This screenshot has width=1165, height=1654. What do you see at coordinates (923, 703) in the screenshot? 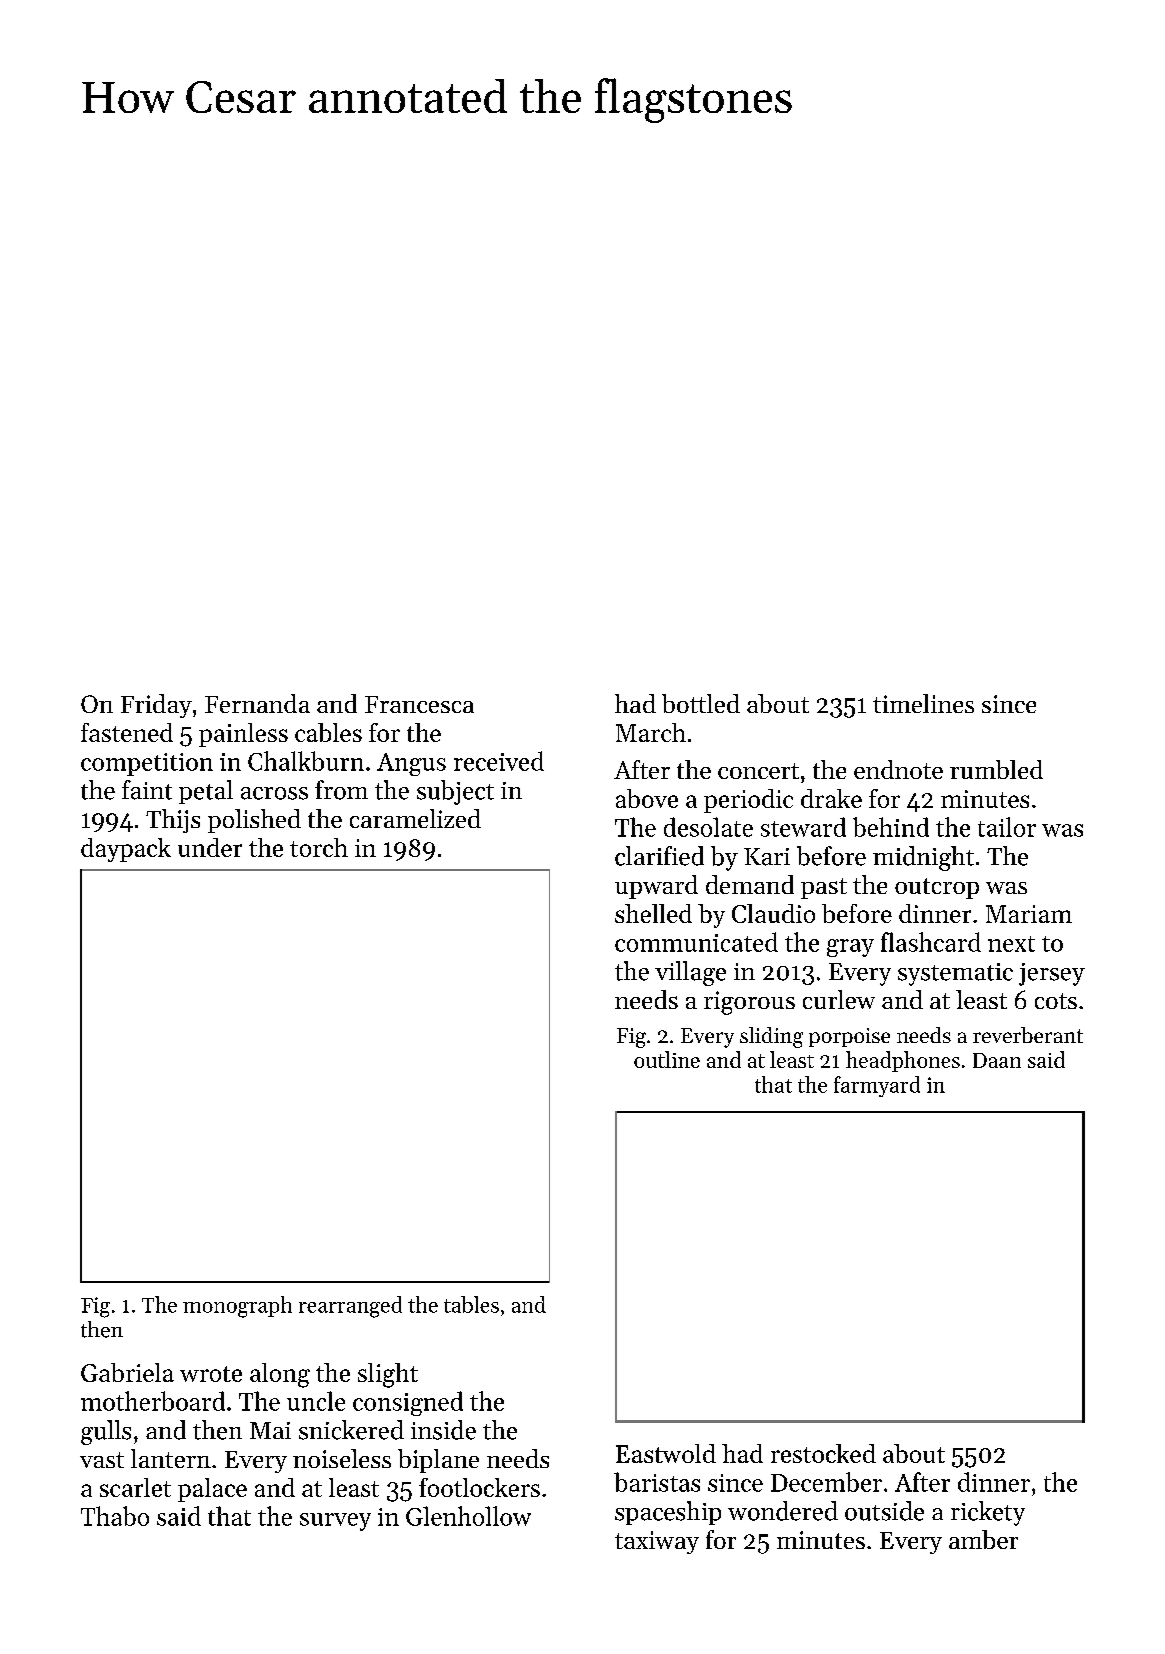
I see `timelines` at bounding box center [923, 703].
